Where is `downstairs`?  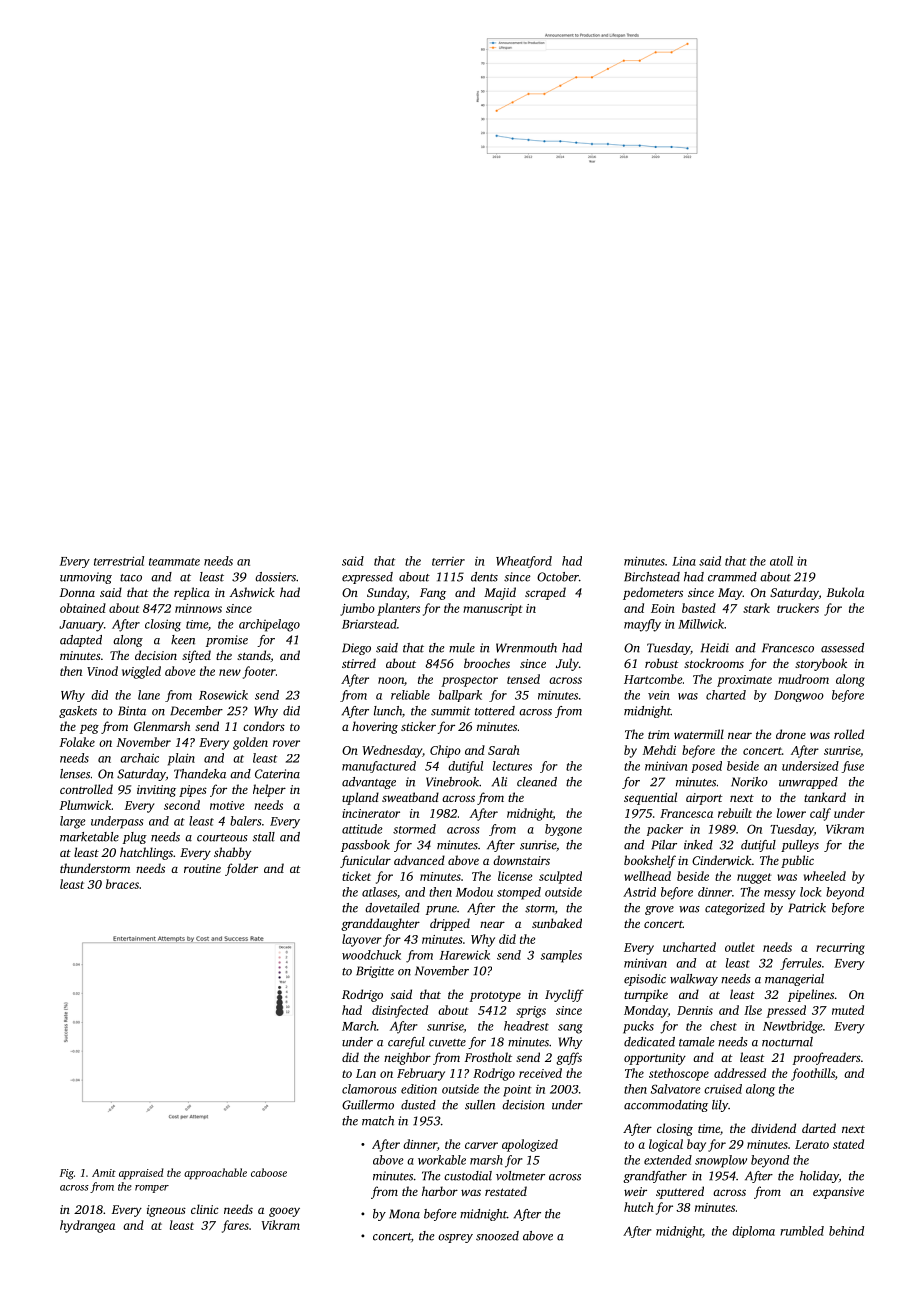 downstairs is located at coordinates (521, 860).
